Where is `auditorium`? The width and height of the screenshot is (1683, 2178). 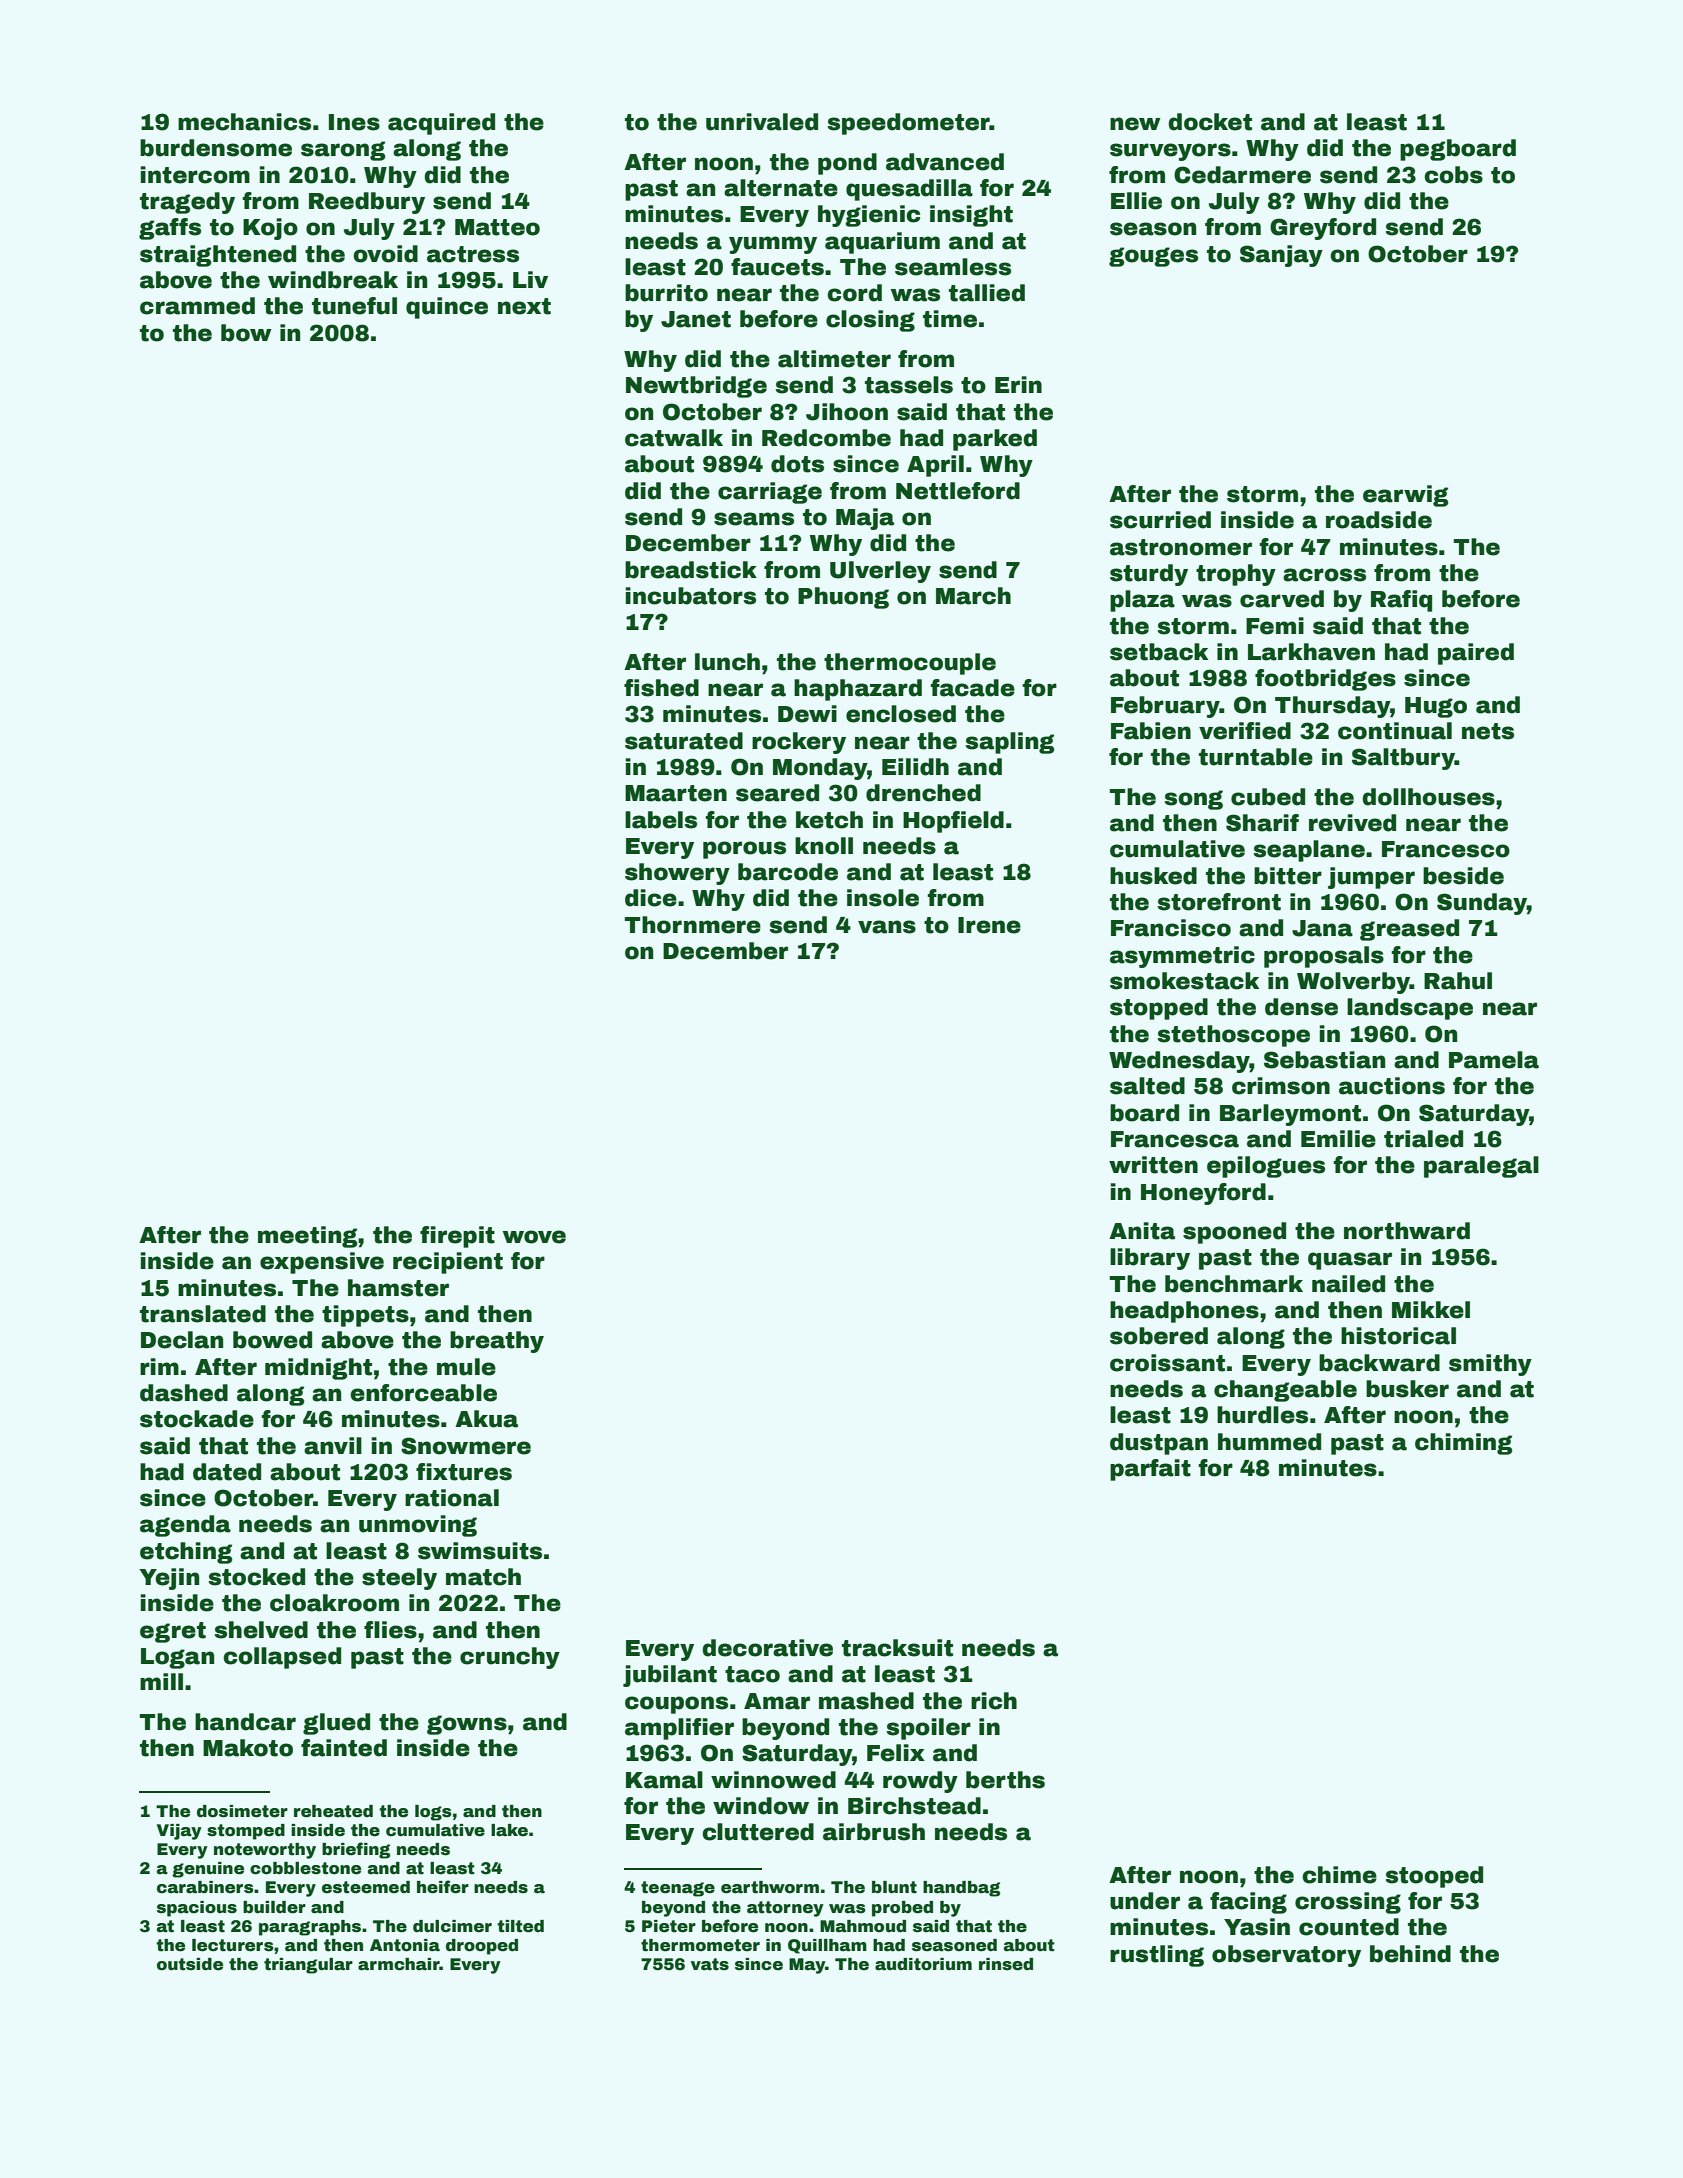
auditorium is located at coordinates (923, 1964).
